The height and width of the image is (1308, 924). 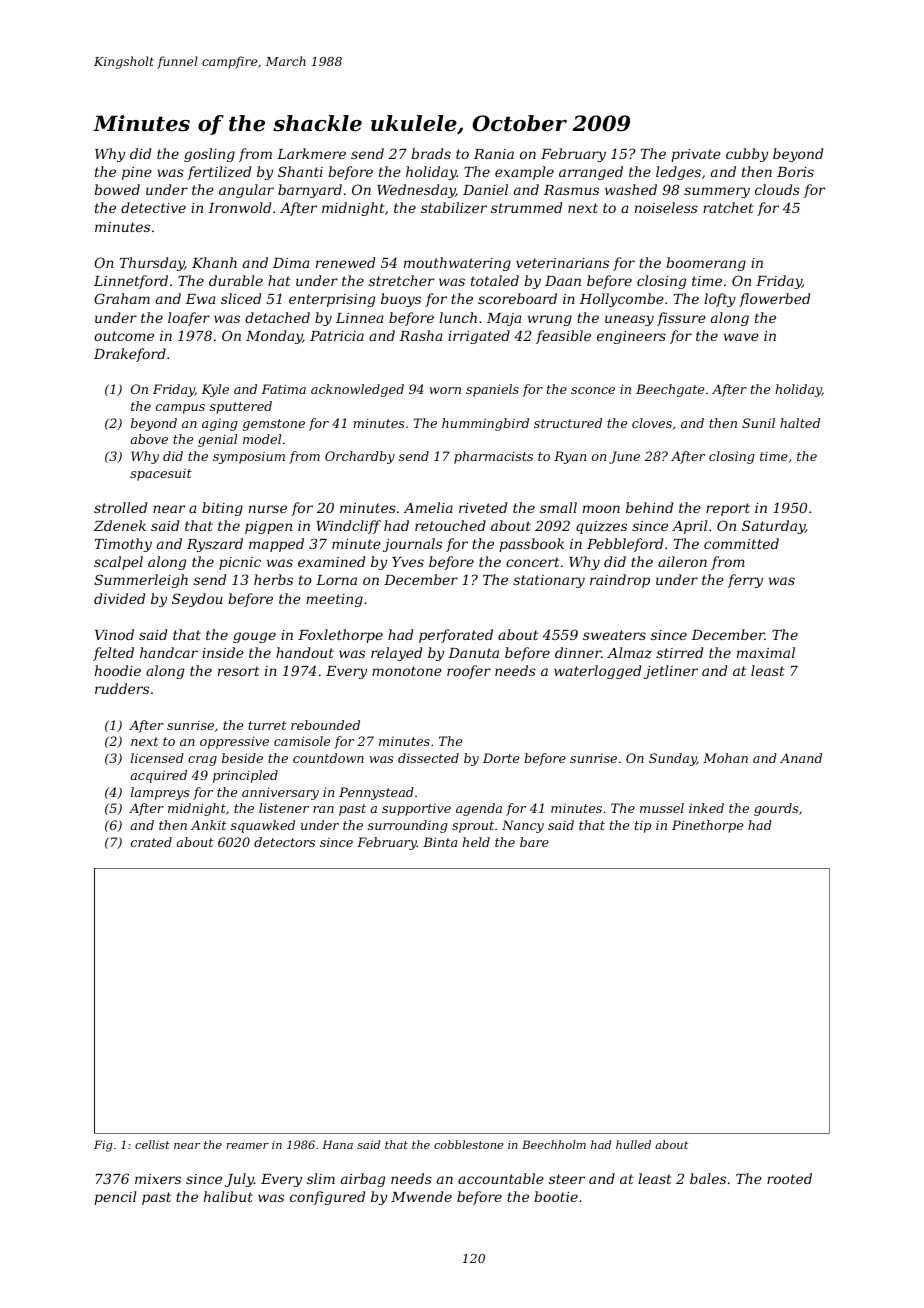 I want to click on Anand, so click(x=801, y=758).
